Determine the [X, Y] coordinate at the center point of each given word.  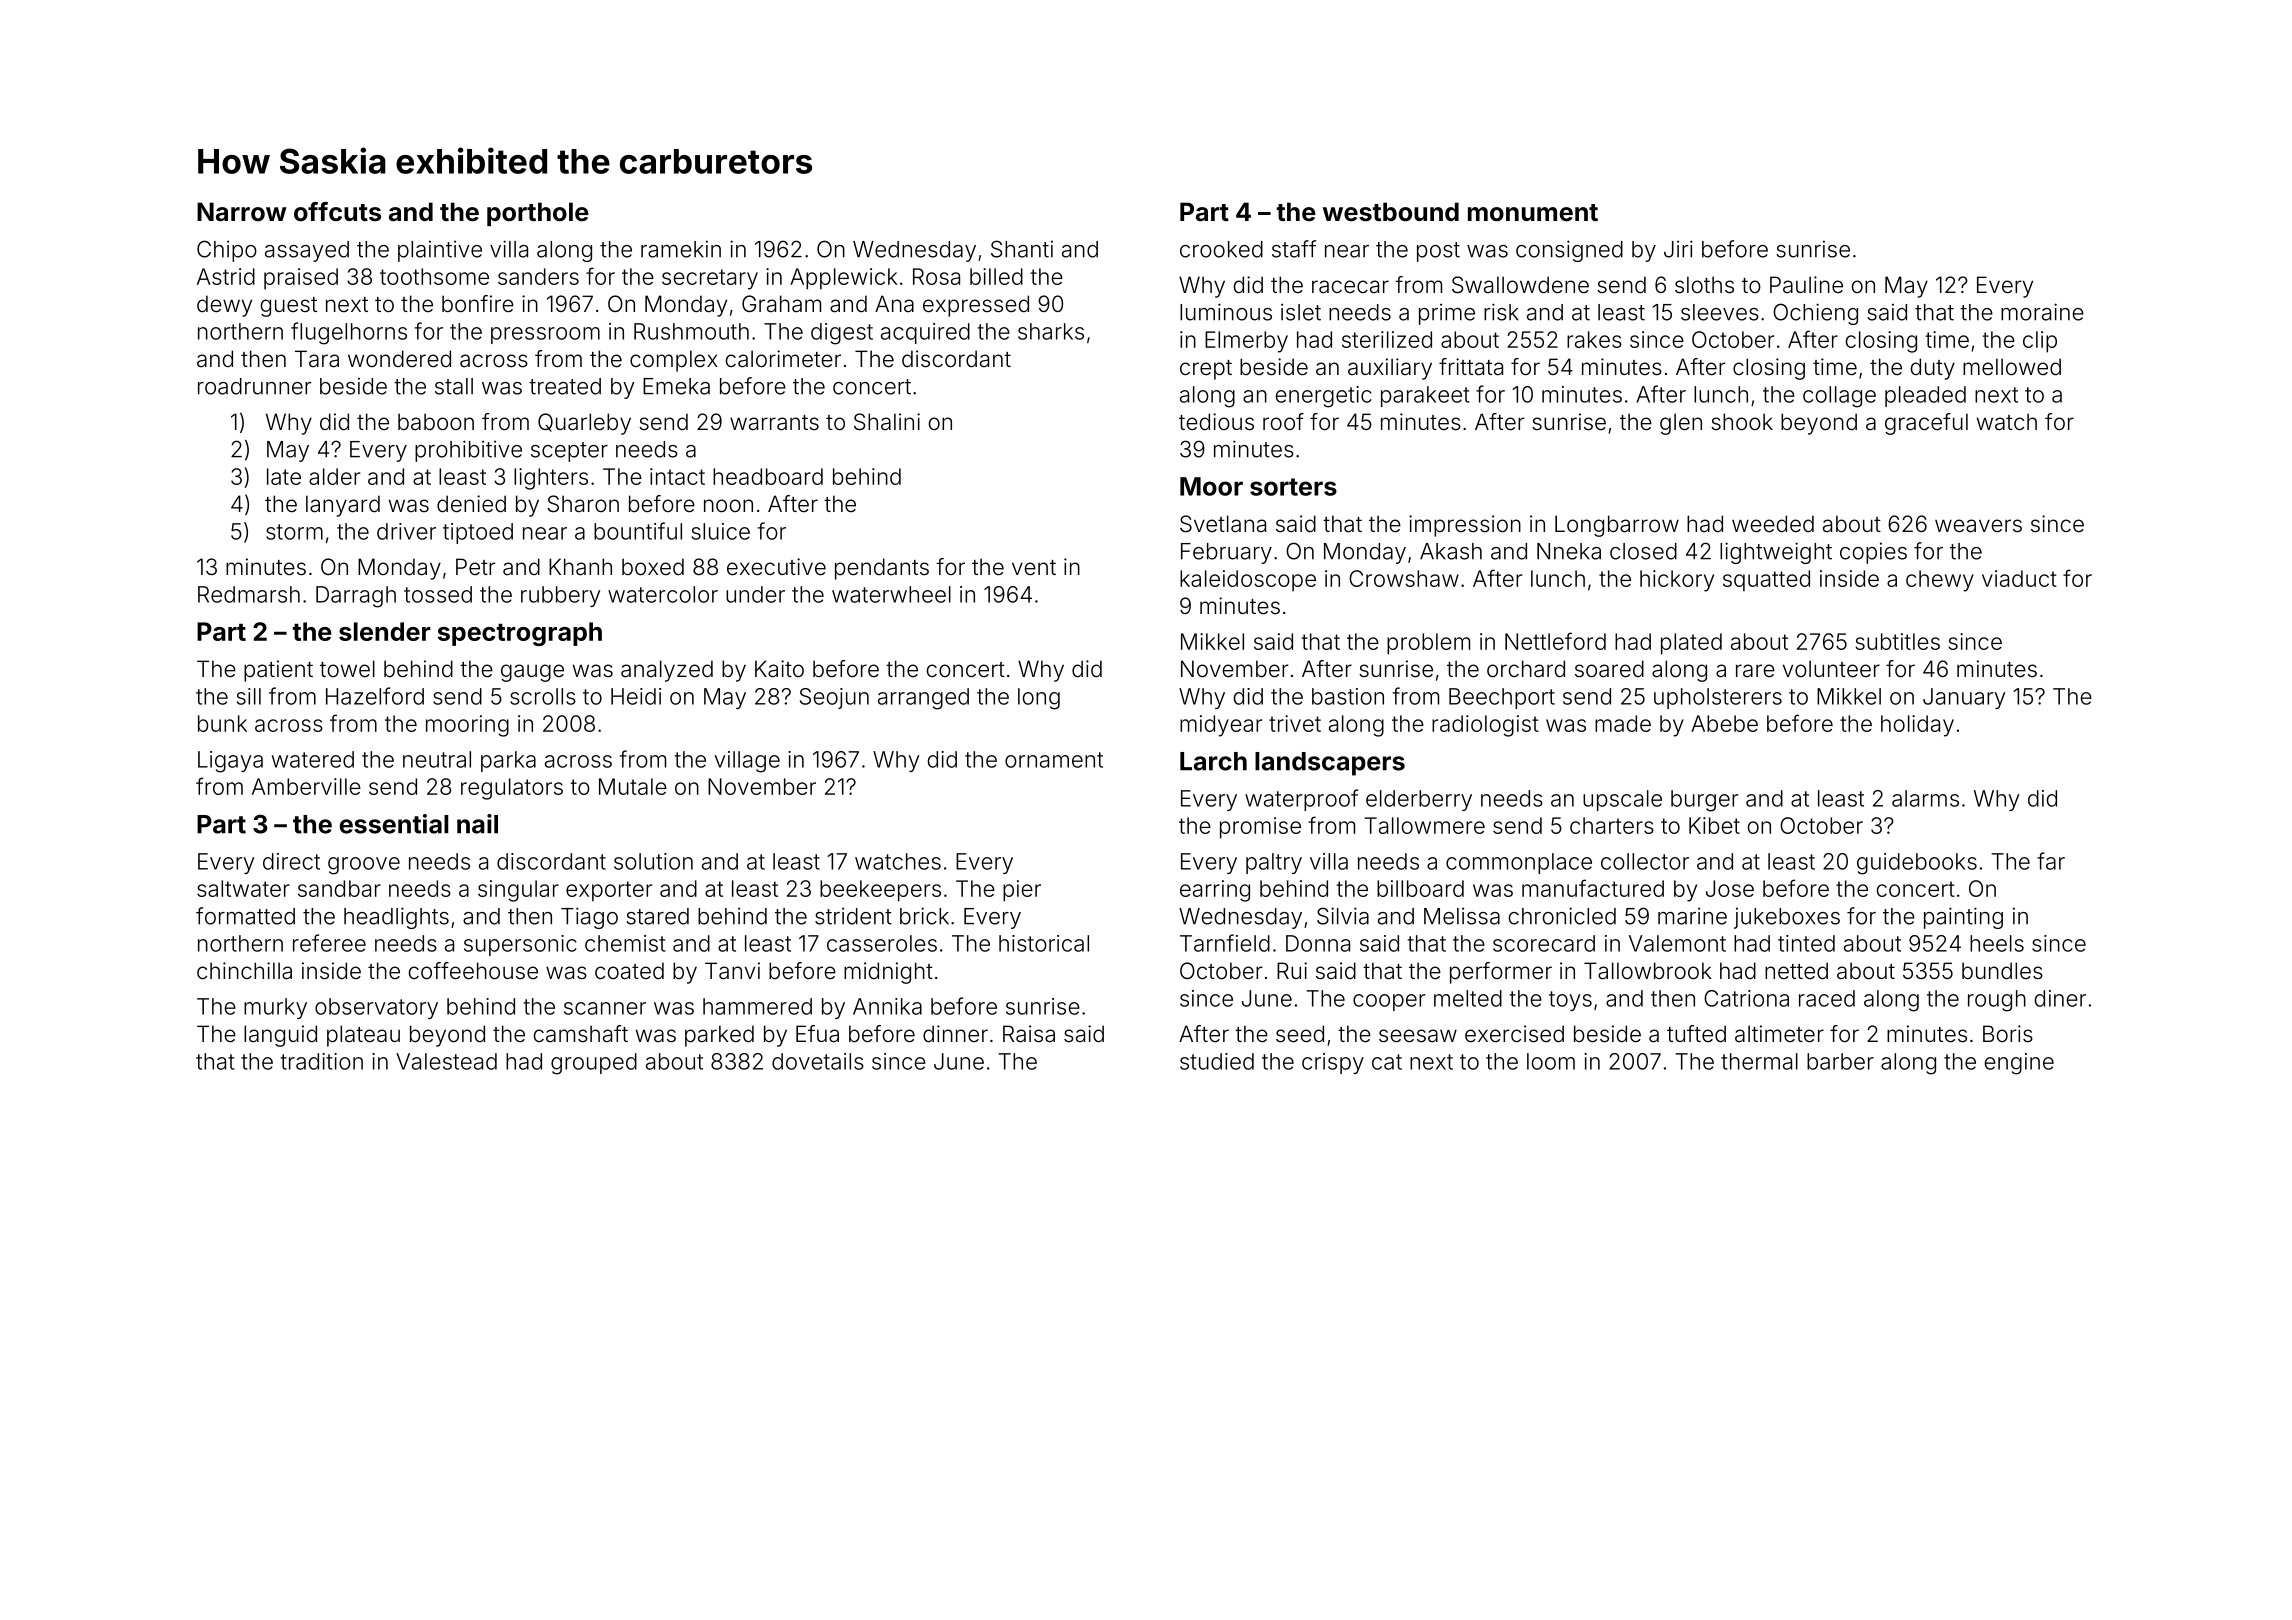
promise [1260, 828]
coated [629, 971]
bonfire [478, 304]
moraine [2042, 312]
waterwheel [891, 594]
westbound [1391, 212]
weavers [1978, 526]
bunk [222, 723]
